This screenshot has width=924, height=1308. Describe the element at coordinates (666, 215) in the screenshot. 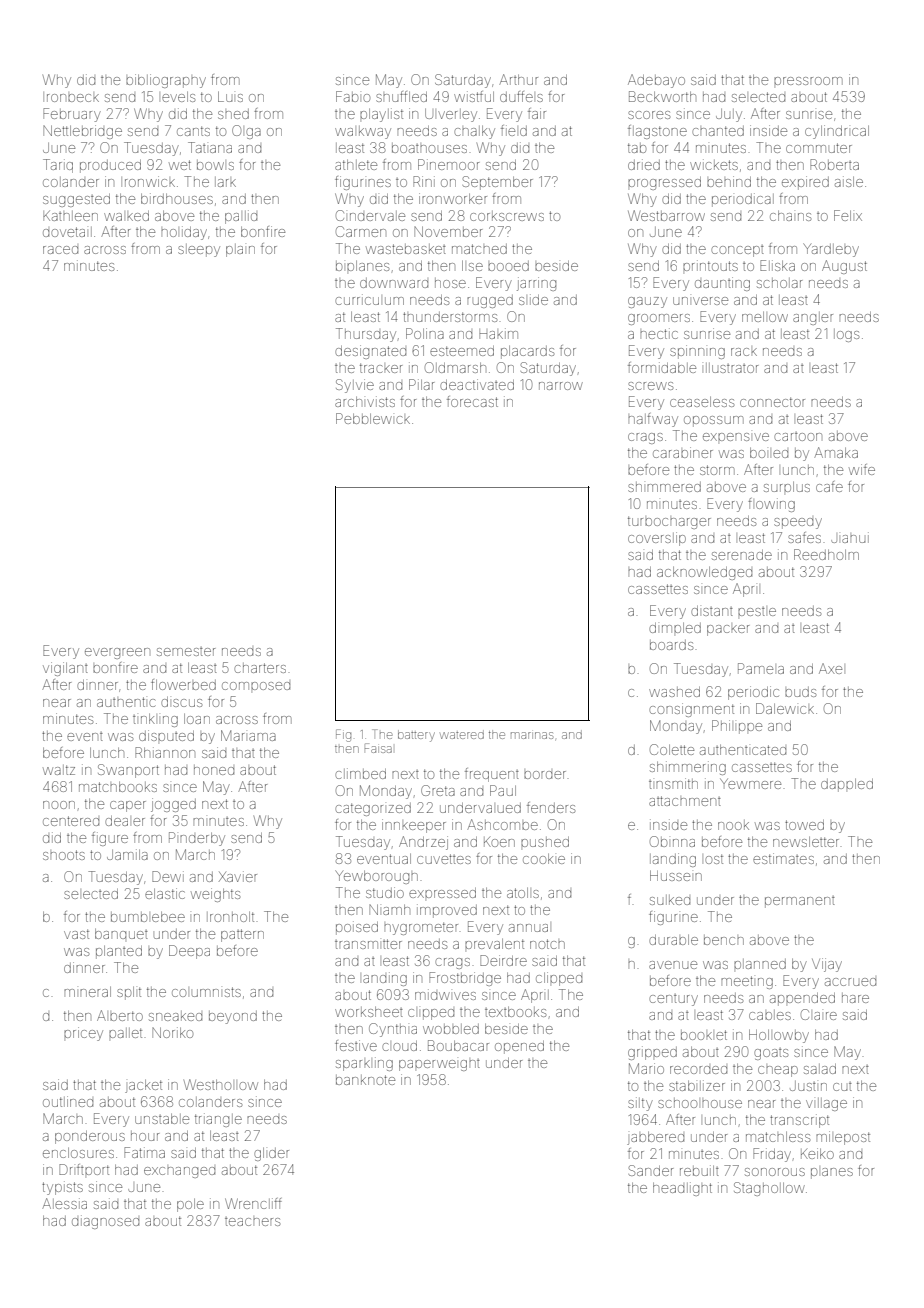

I see `Westbarrow` at that location.
